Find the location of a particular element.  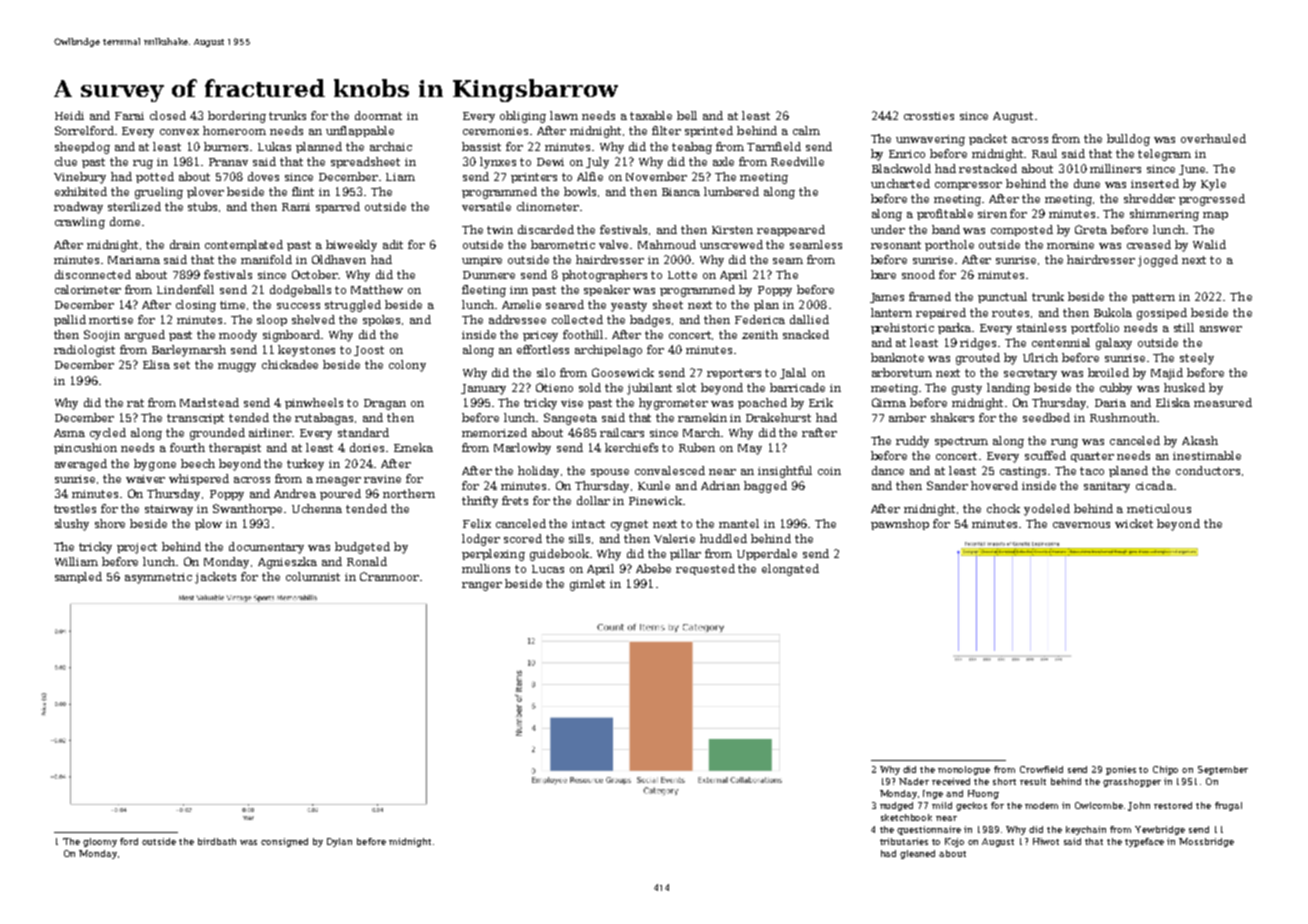

jogged is located at coordinates (1158, 261).
